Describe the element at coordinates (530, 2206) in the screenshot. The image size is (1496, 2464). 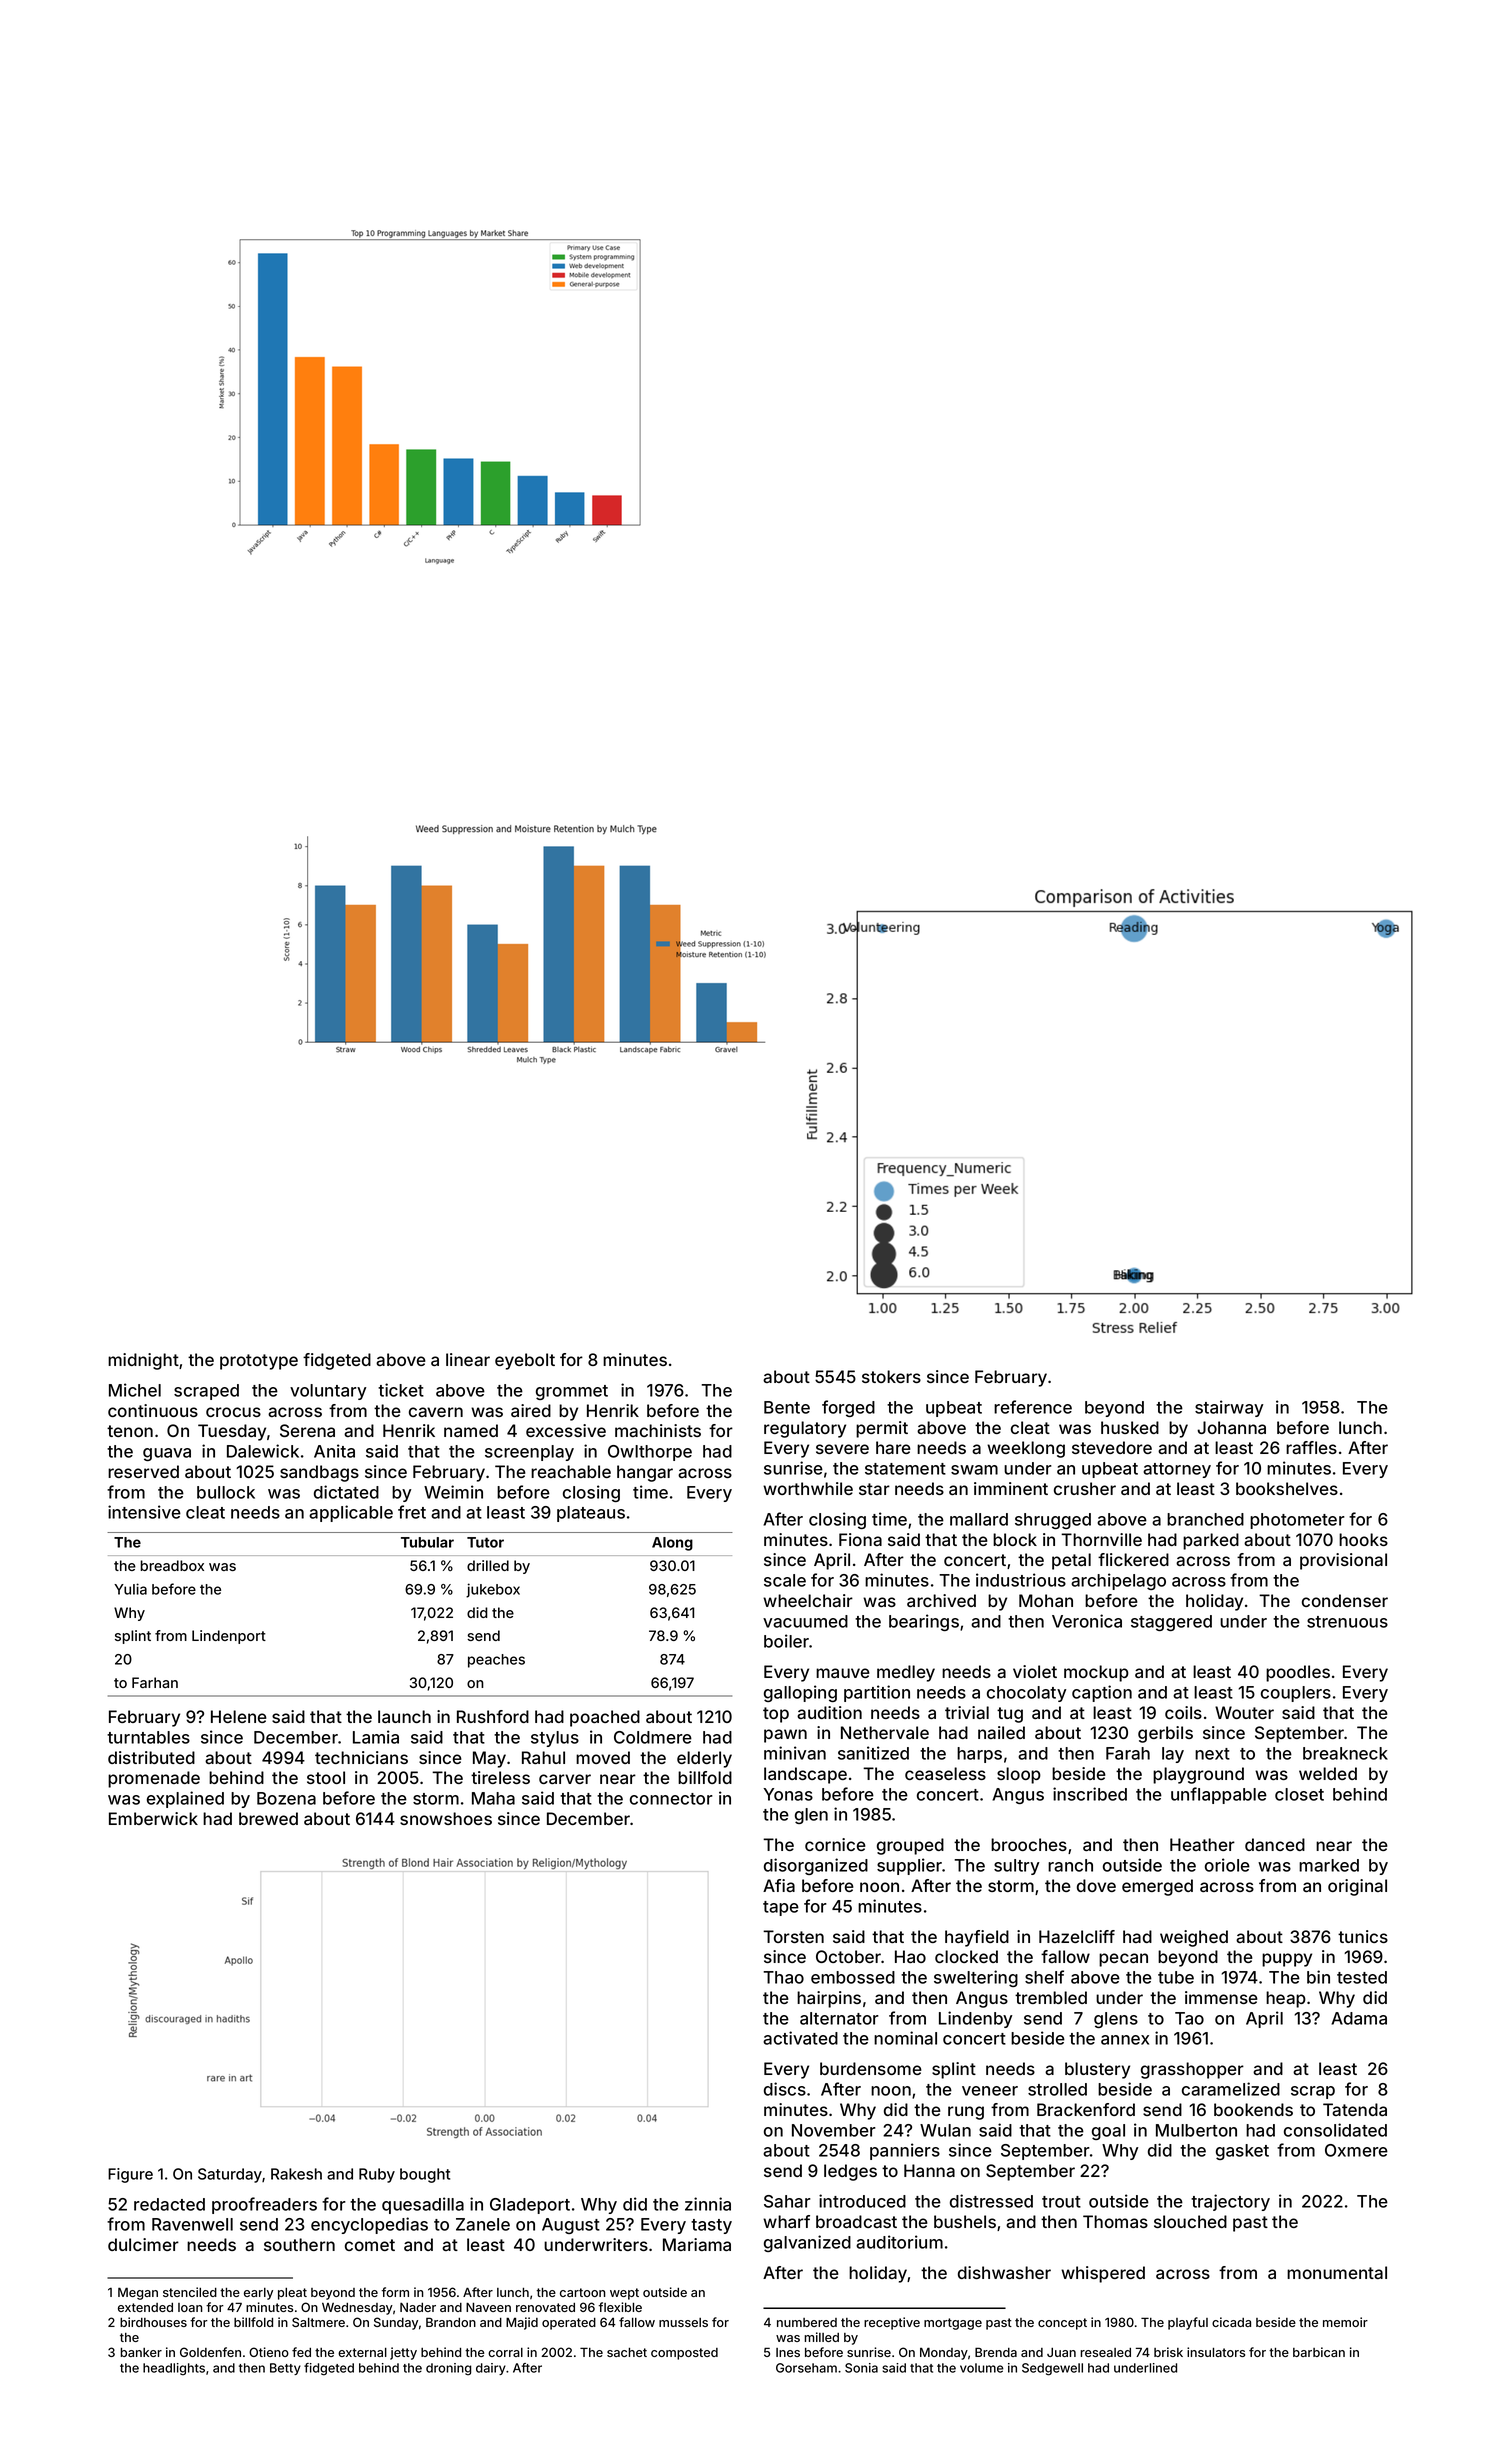
I see `Gladeport` at that location.
